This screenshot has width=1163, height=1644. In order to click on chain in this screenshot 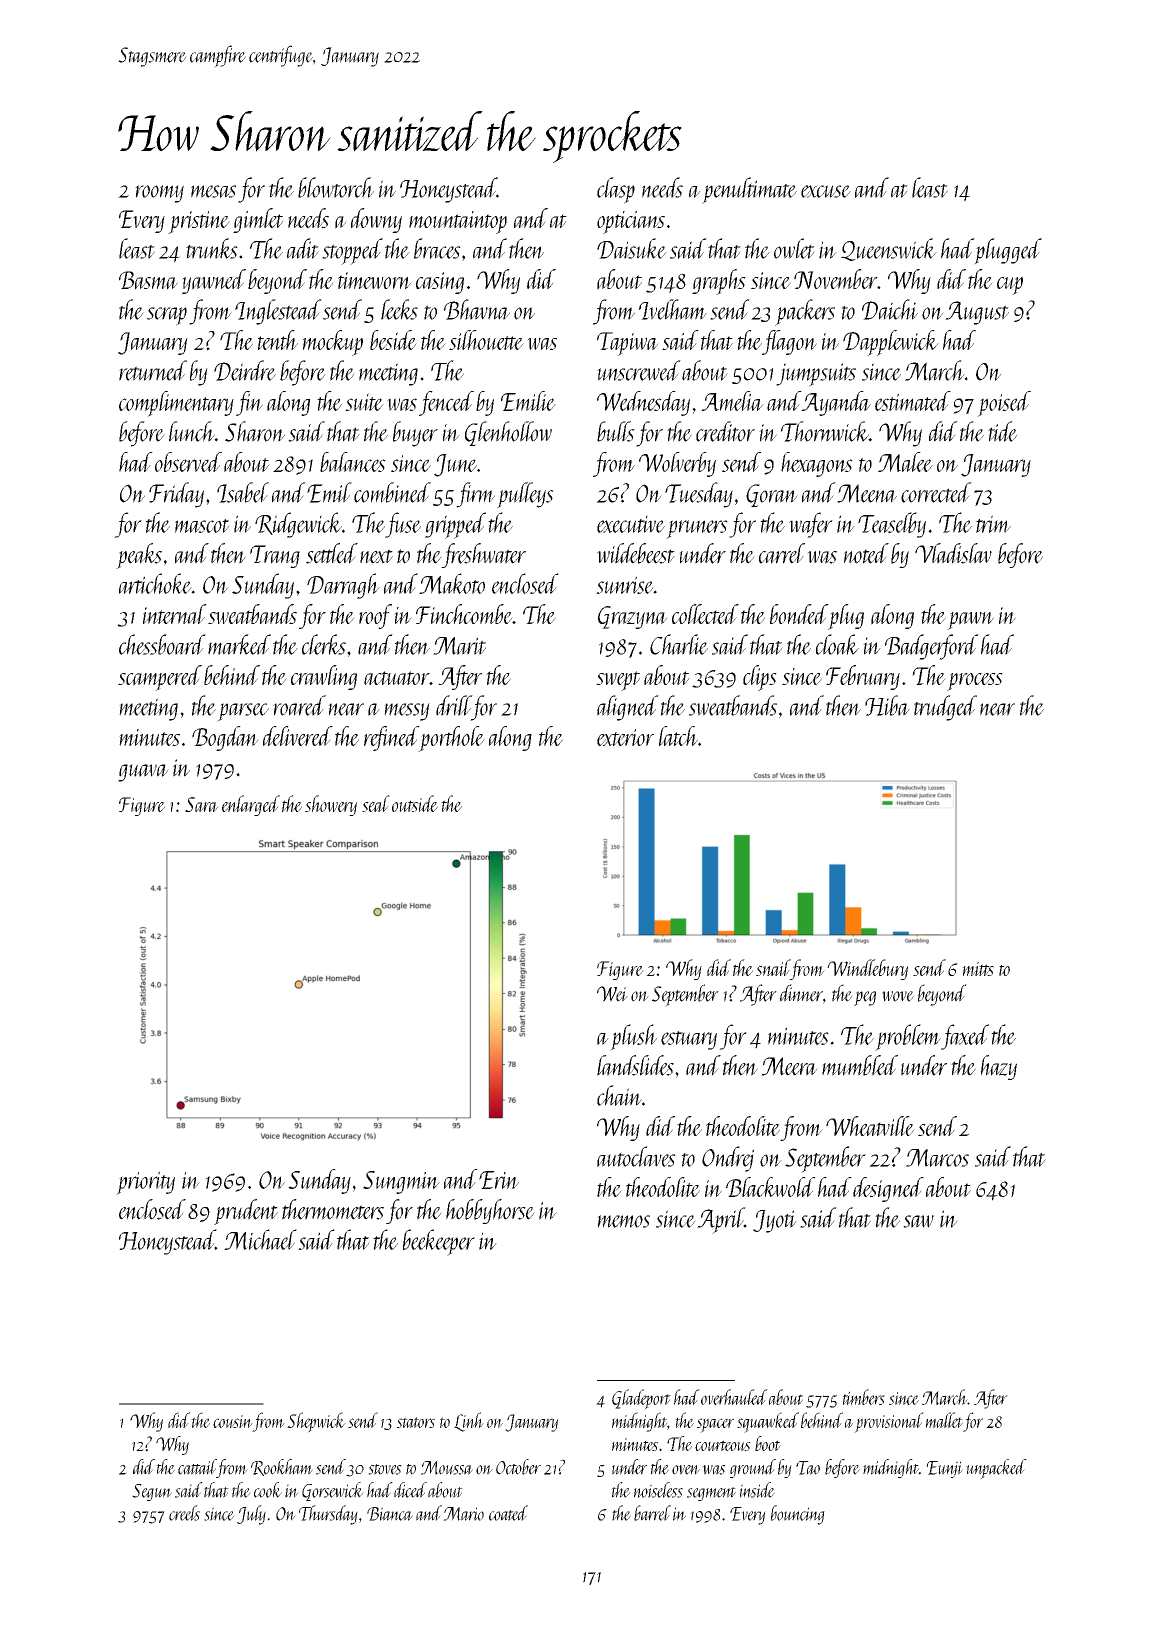, I will do `click(619, 1095)`.
